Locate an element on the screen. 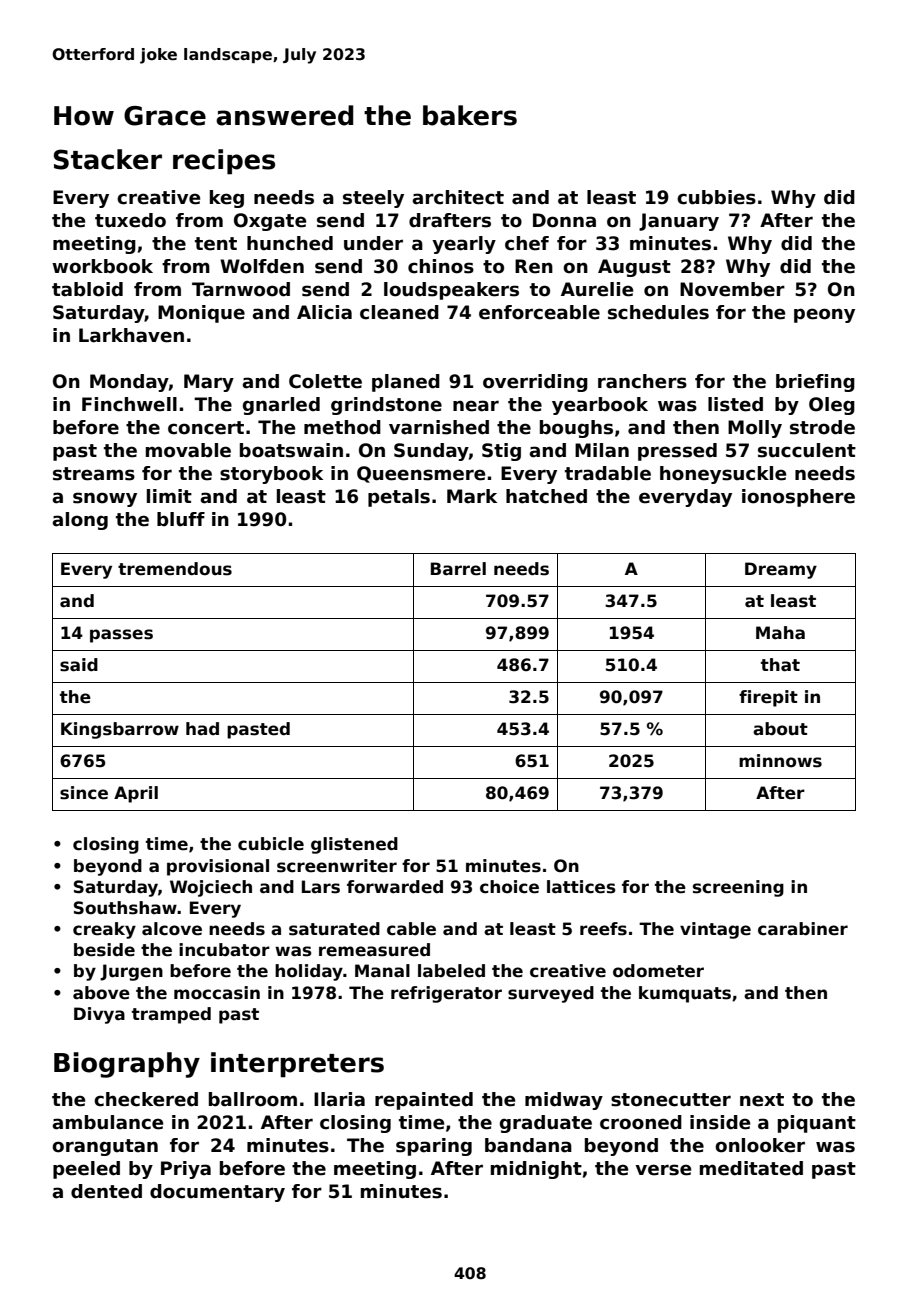  dented is located at coordinates (106, 1191).
